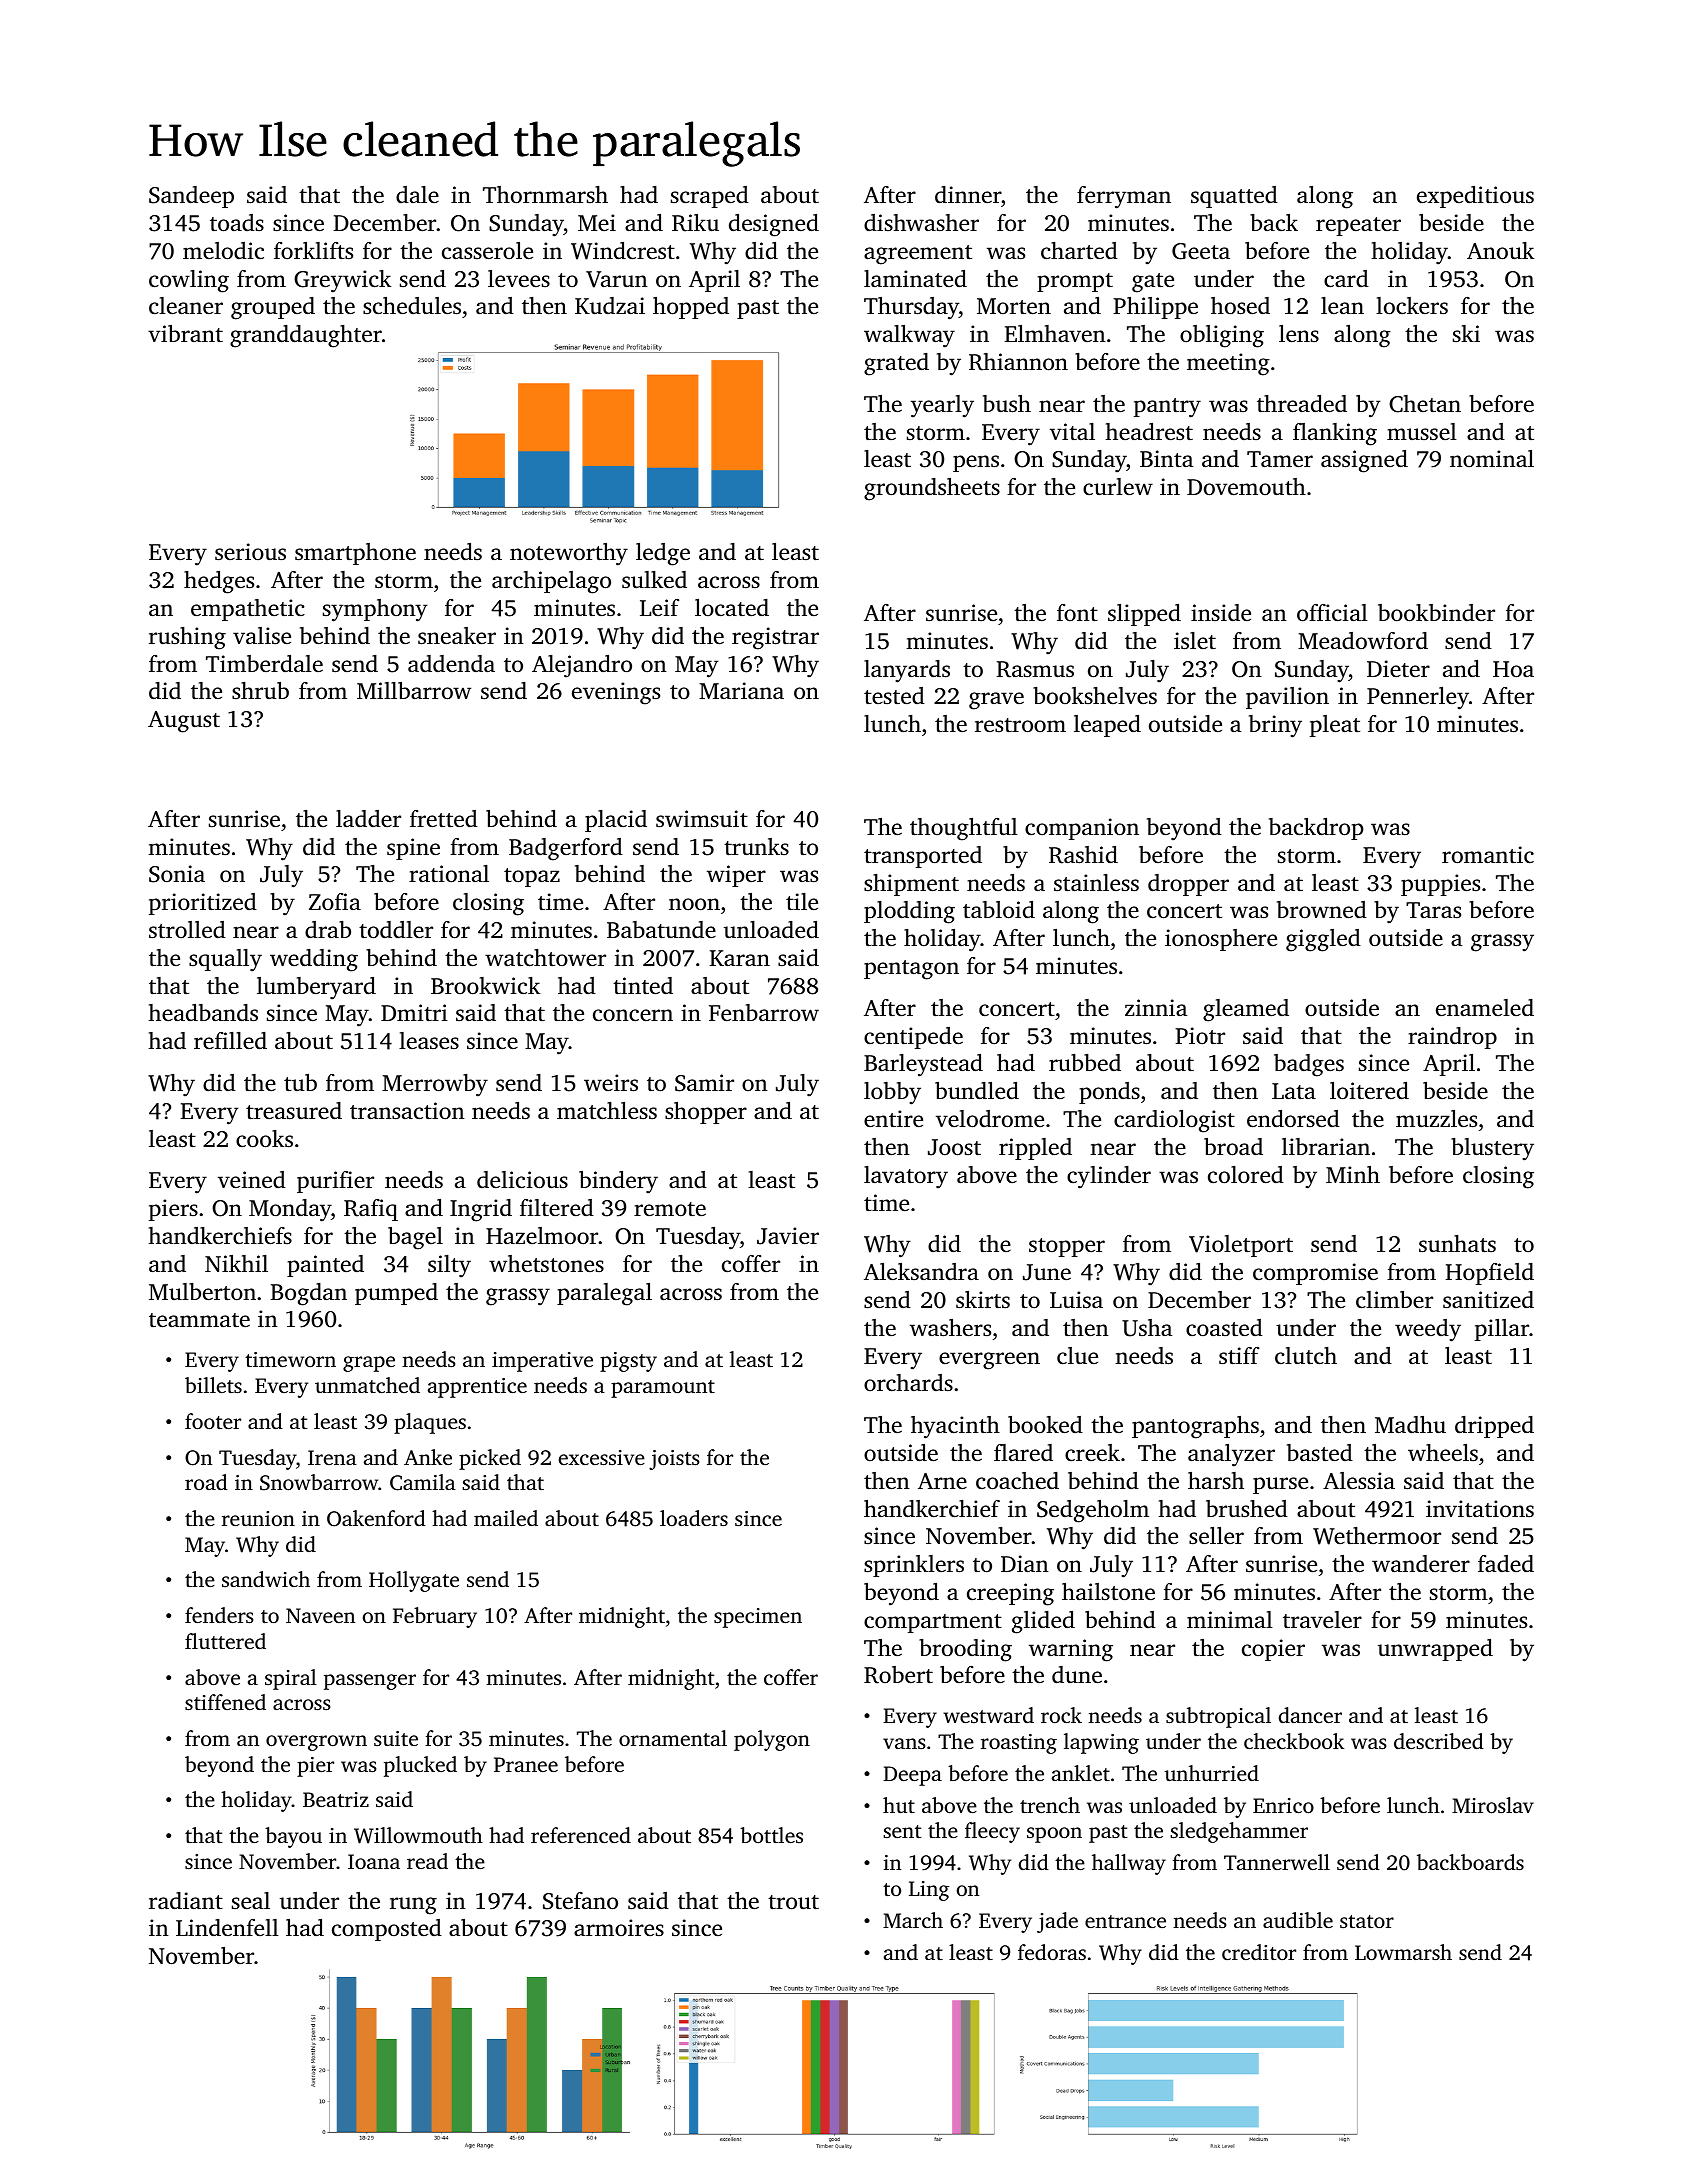 The width and height of the image is (1683, 2178). I want to click on pantographs, so click(1195, 1427).
